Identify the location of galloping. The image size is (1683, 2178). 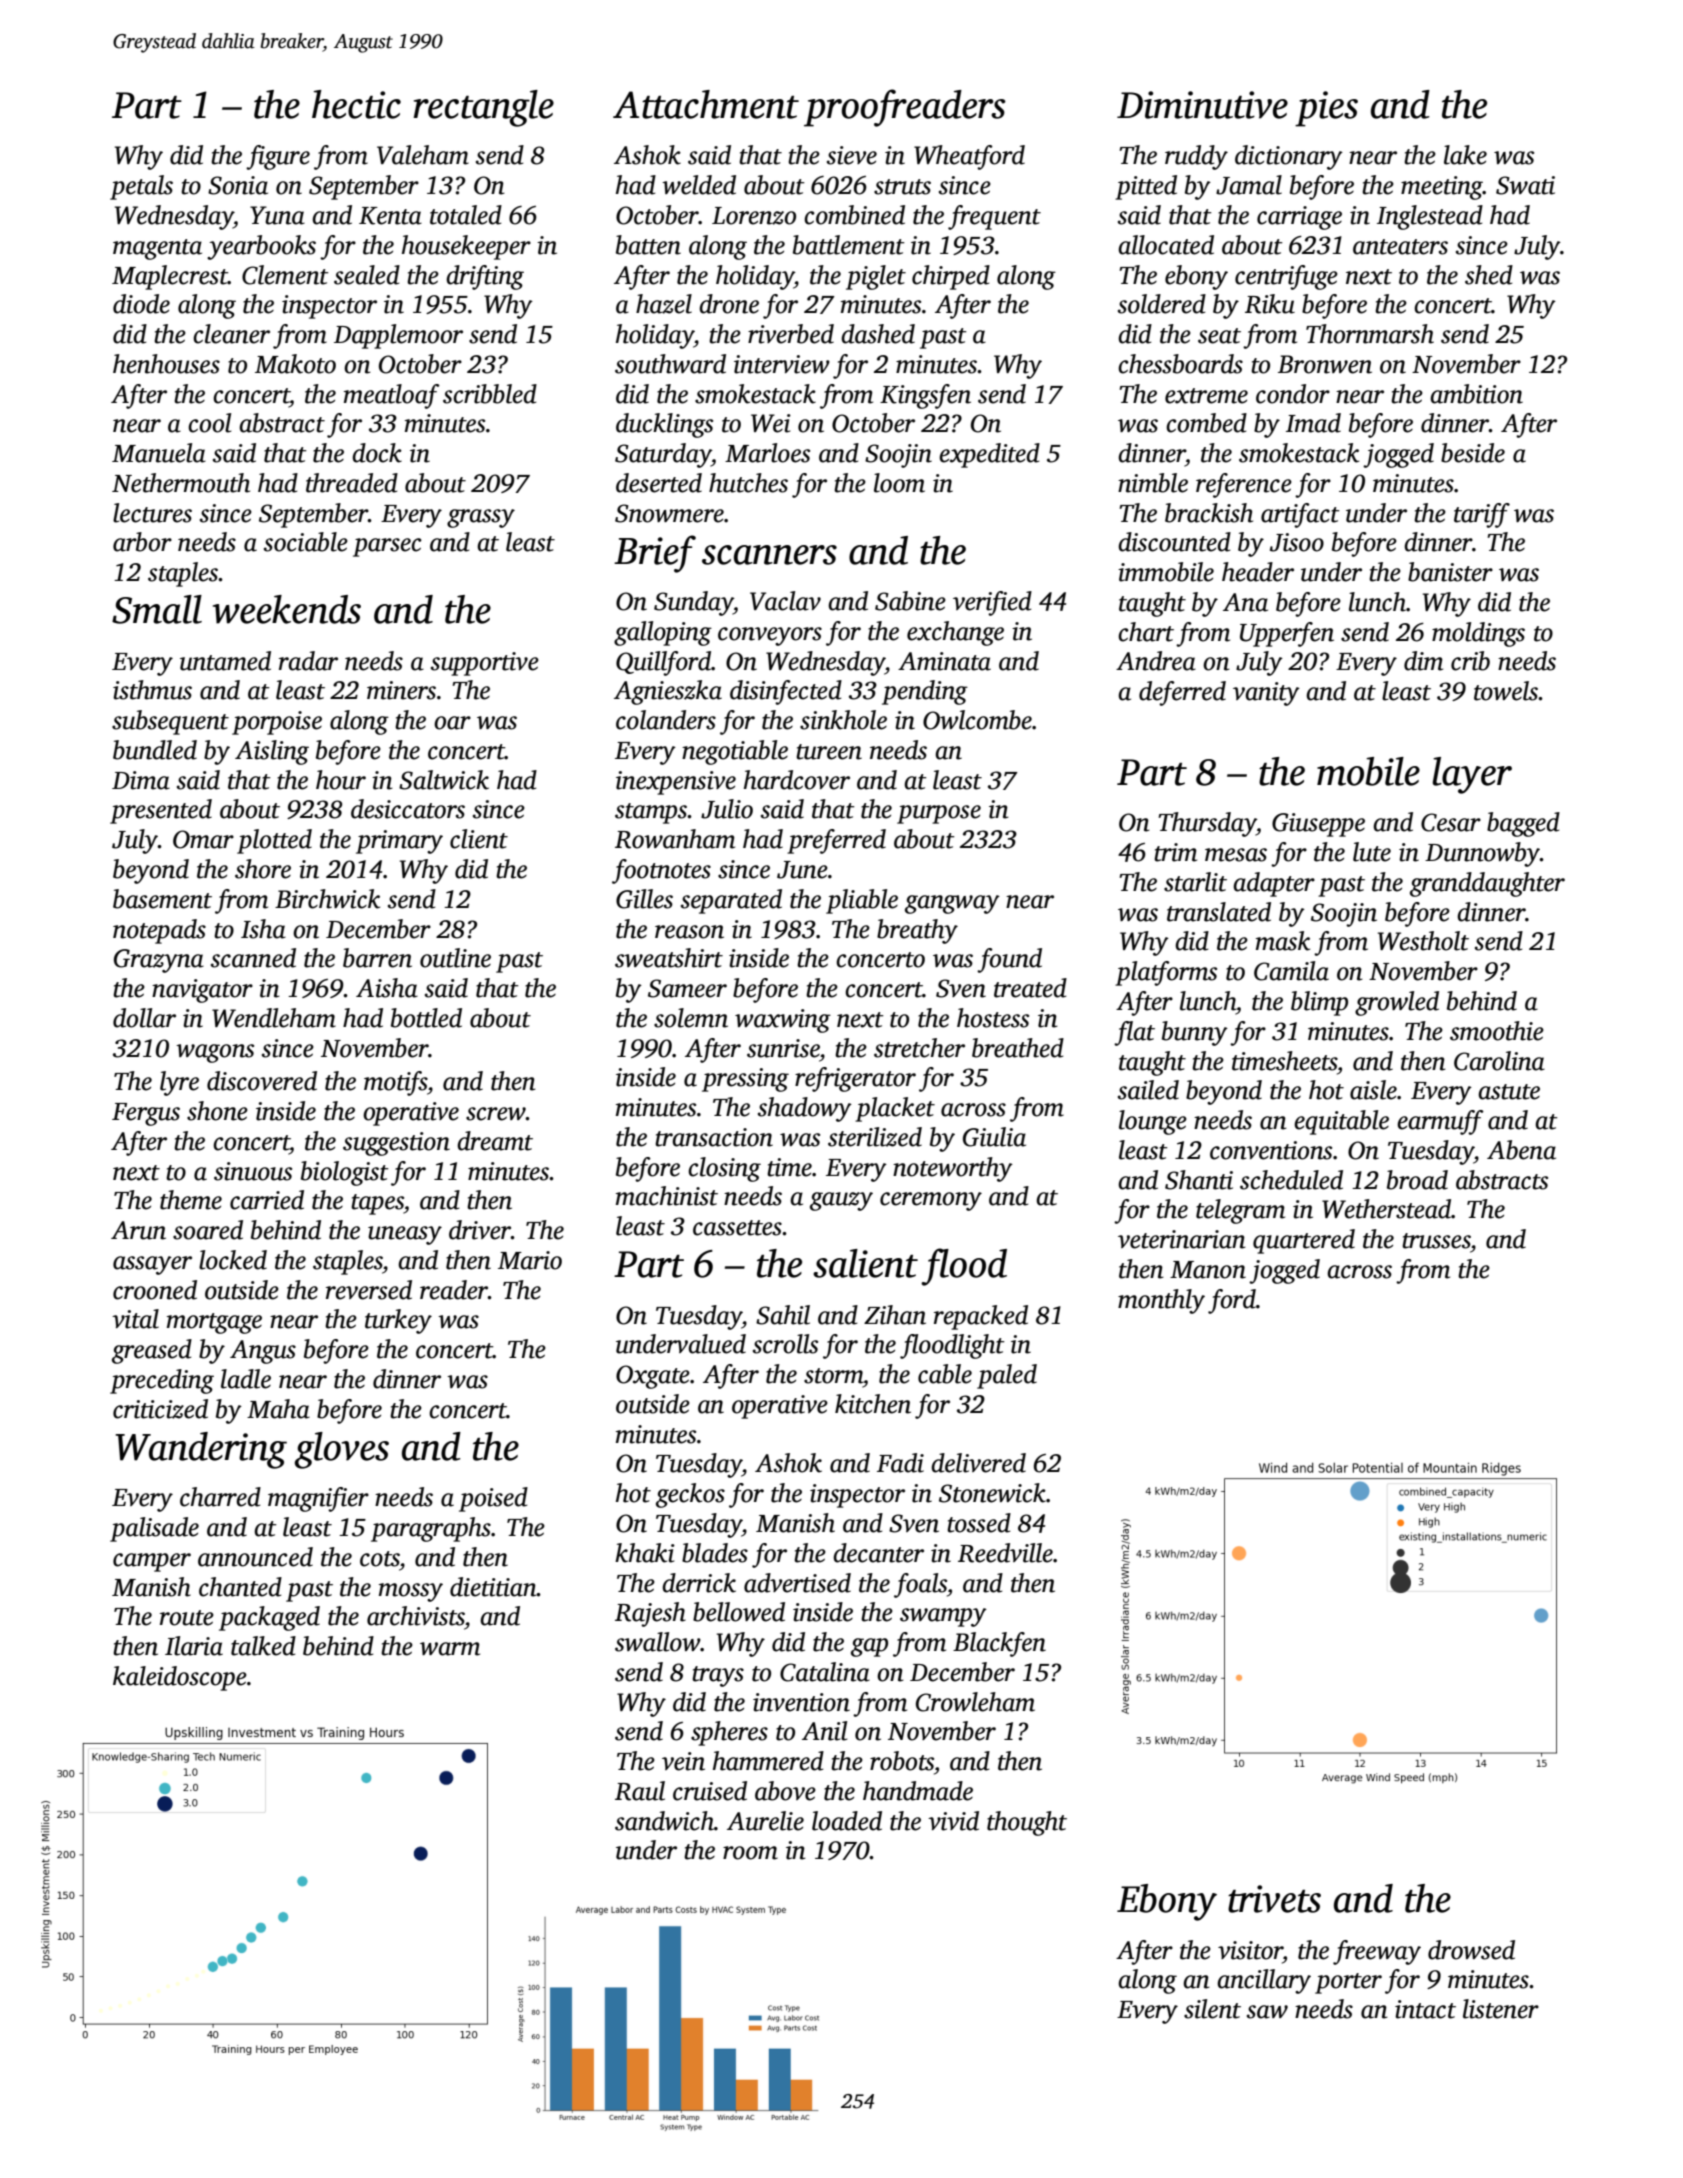
(663, 633).
